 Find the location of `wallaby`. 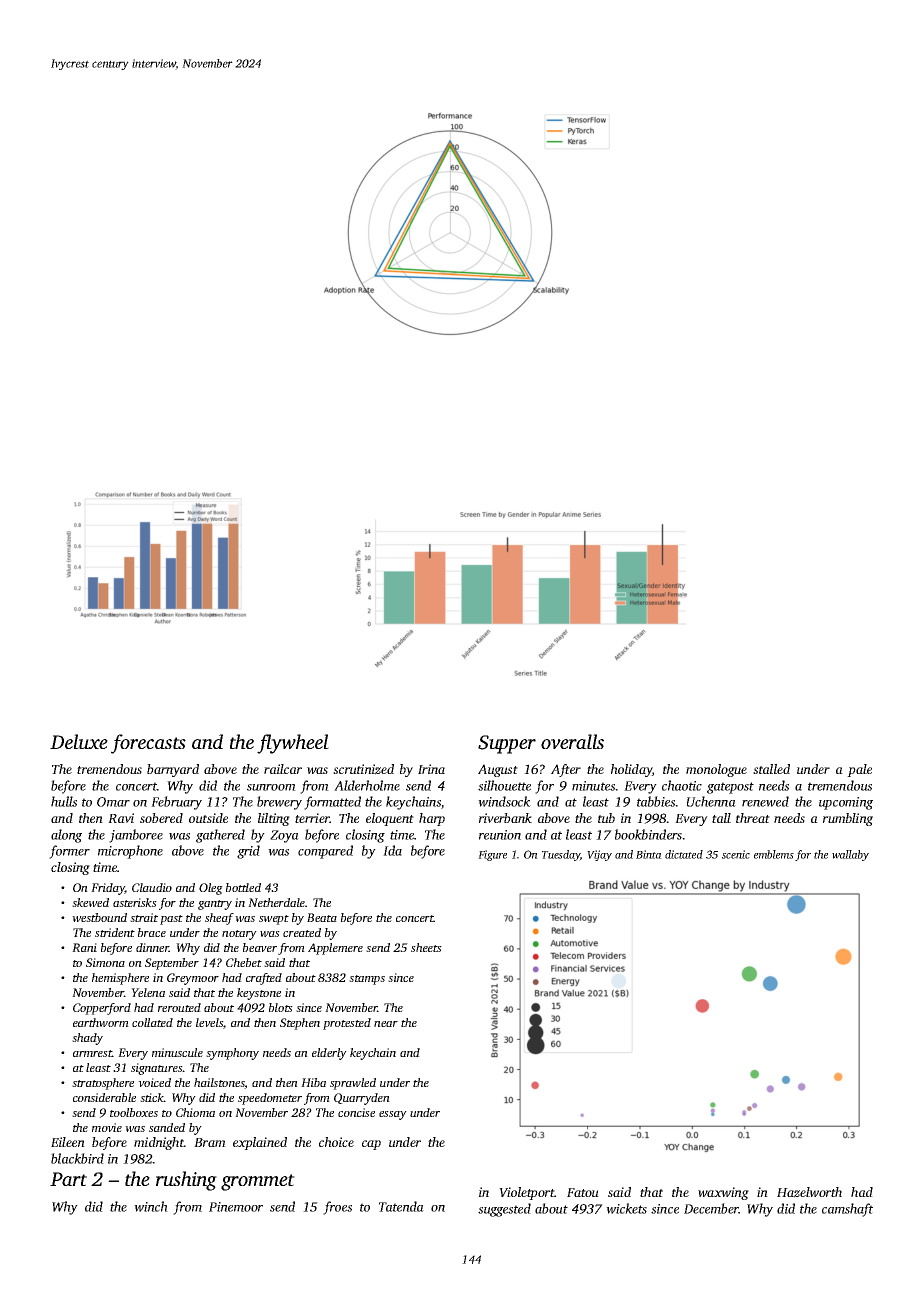

wallaby is located at coordinates (850, 855).
